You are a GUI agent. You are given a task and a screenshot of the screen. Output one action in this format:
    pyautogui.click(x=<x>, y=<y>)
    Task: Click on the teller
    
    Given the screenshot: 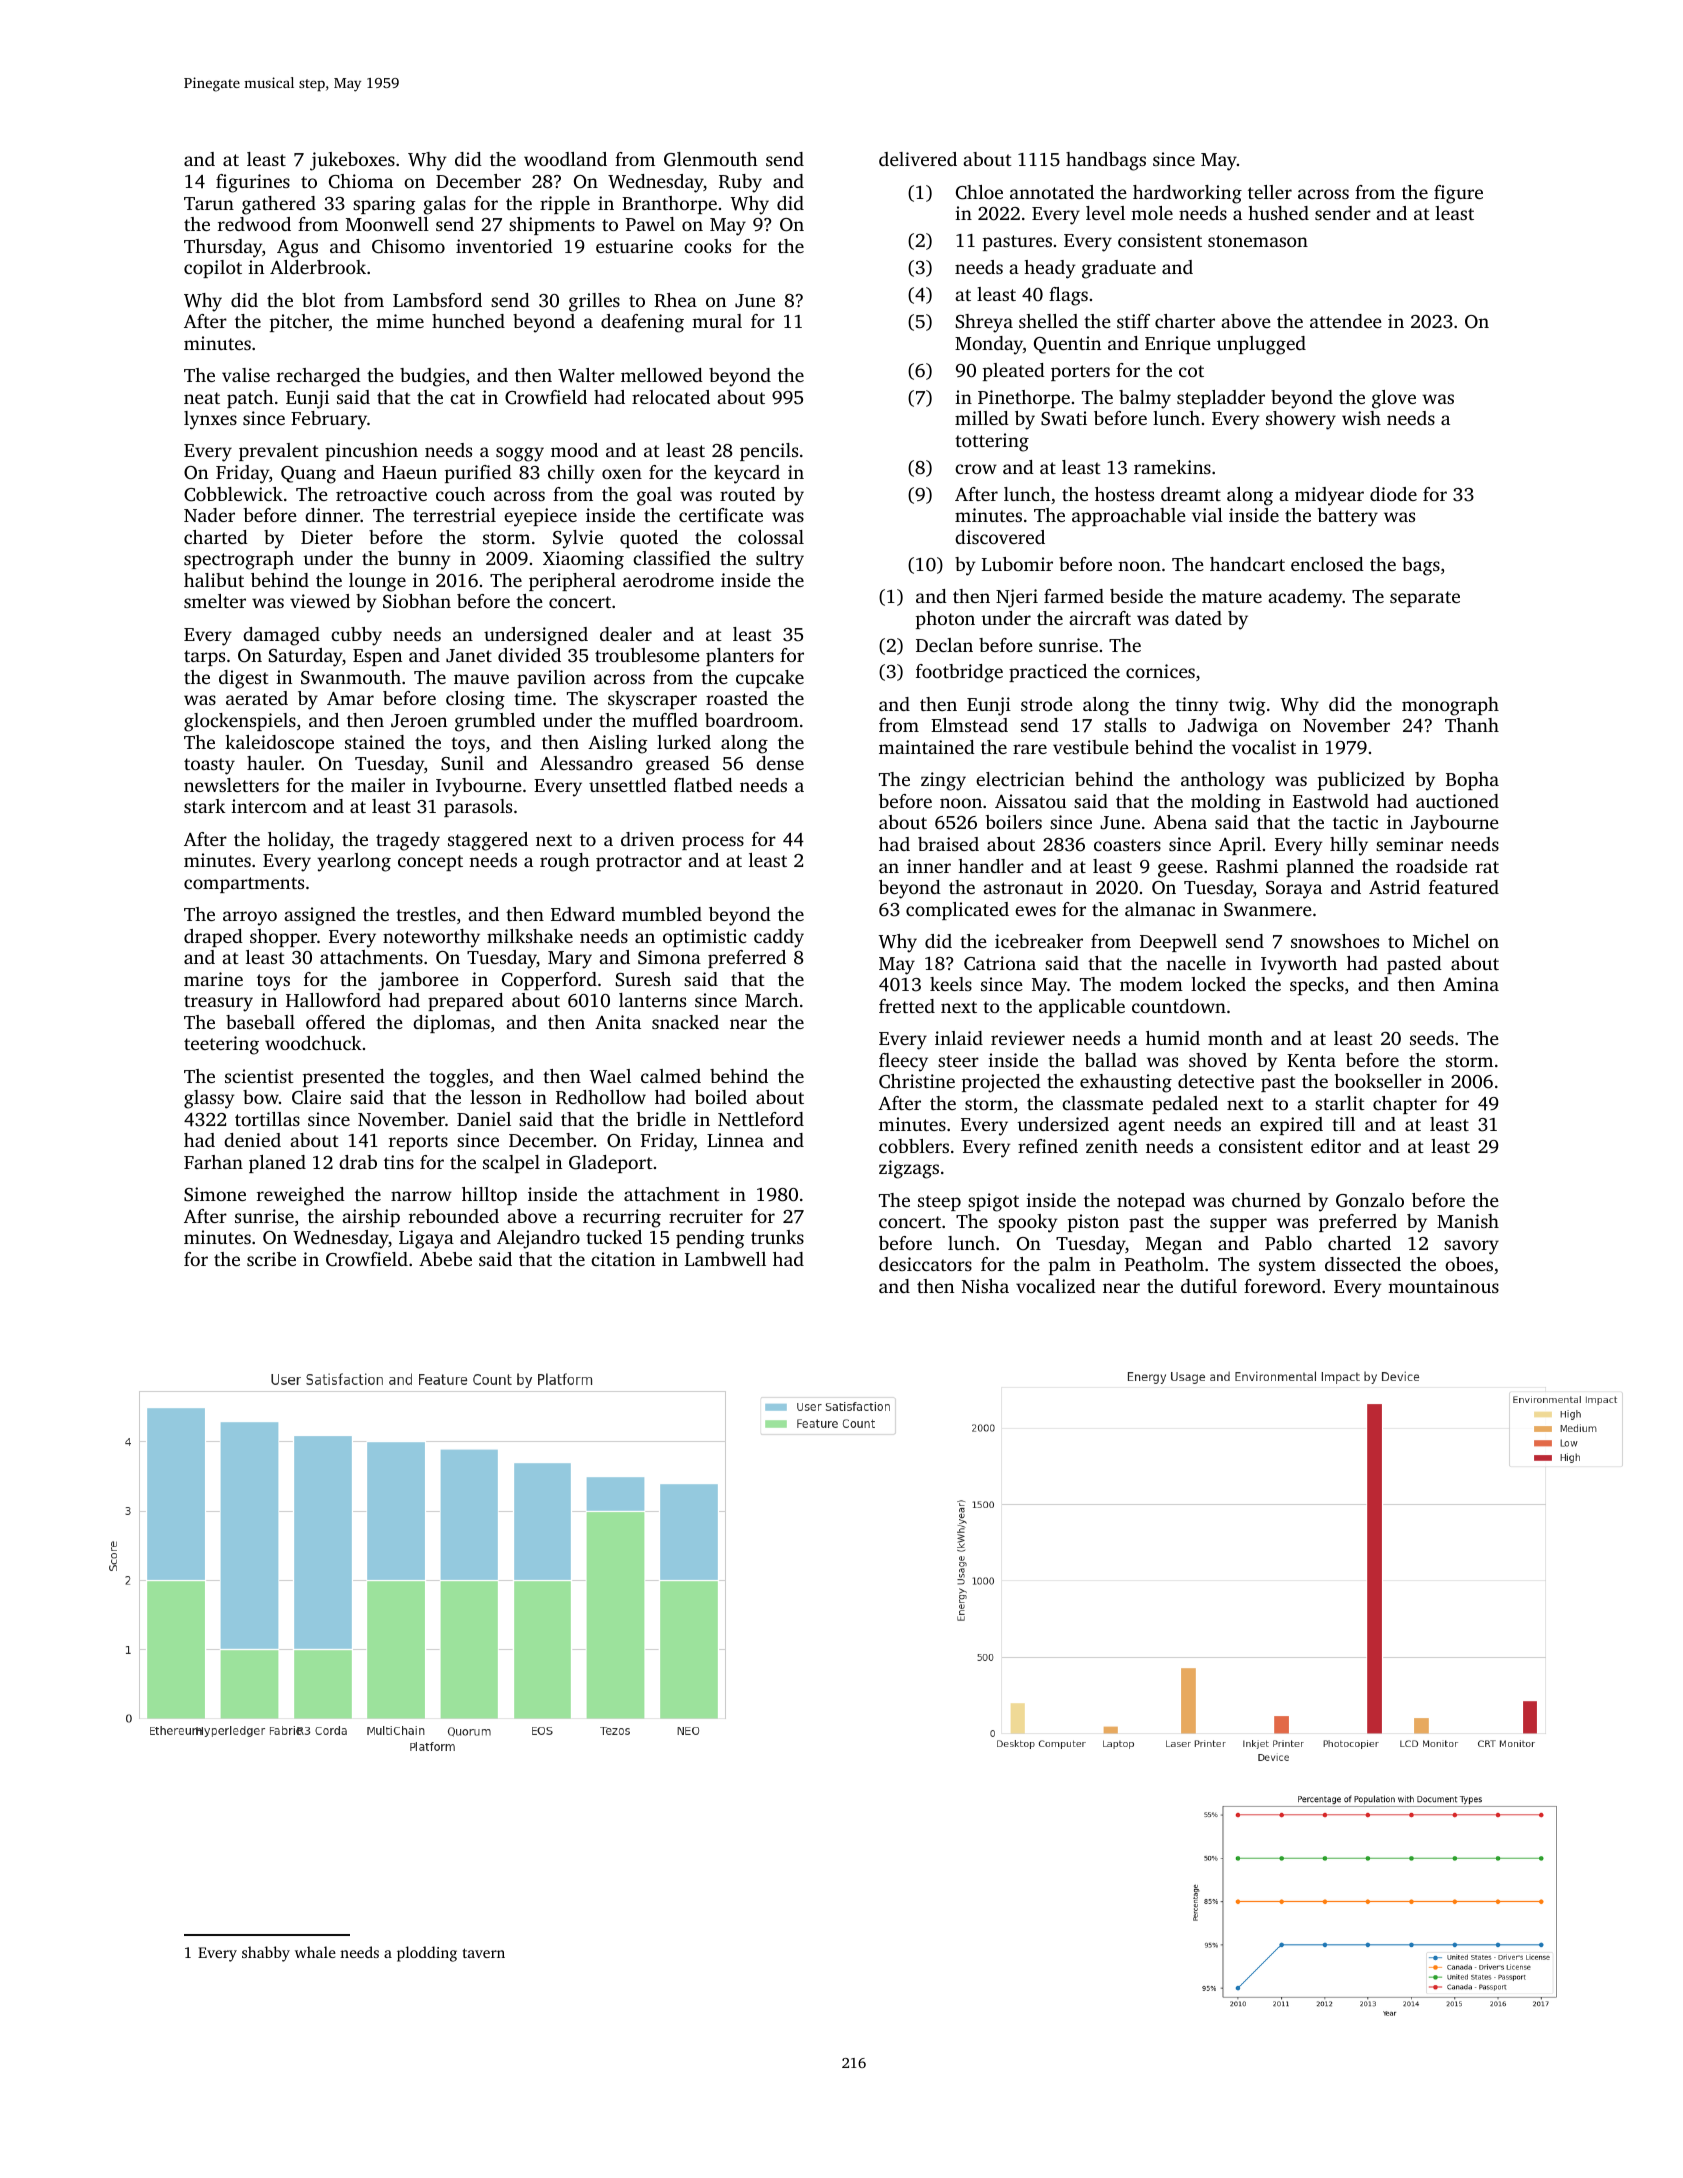 What is the action you would take?
    pyautogui.click(x=1270, y=192)
